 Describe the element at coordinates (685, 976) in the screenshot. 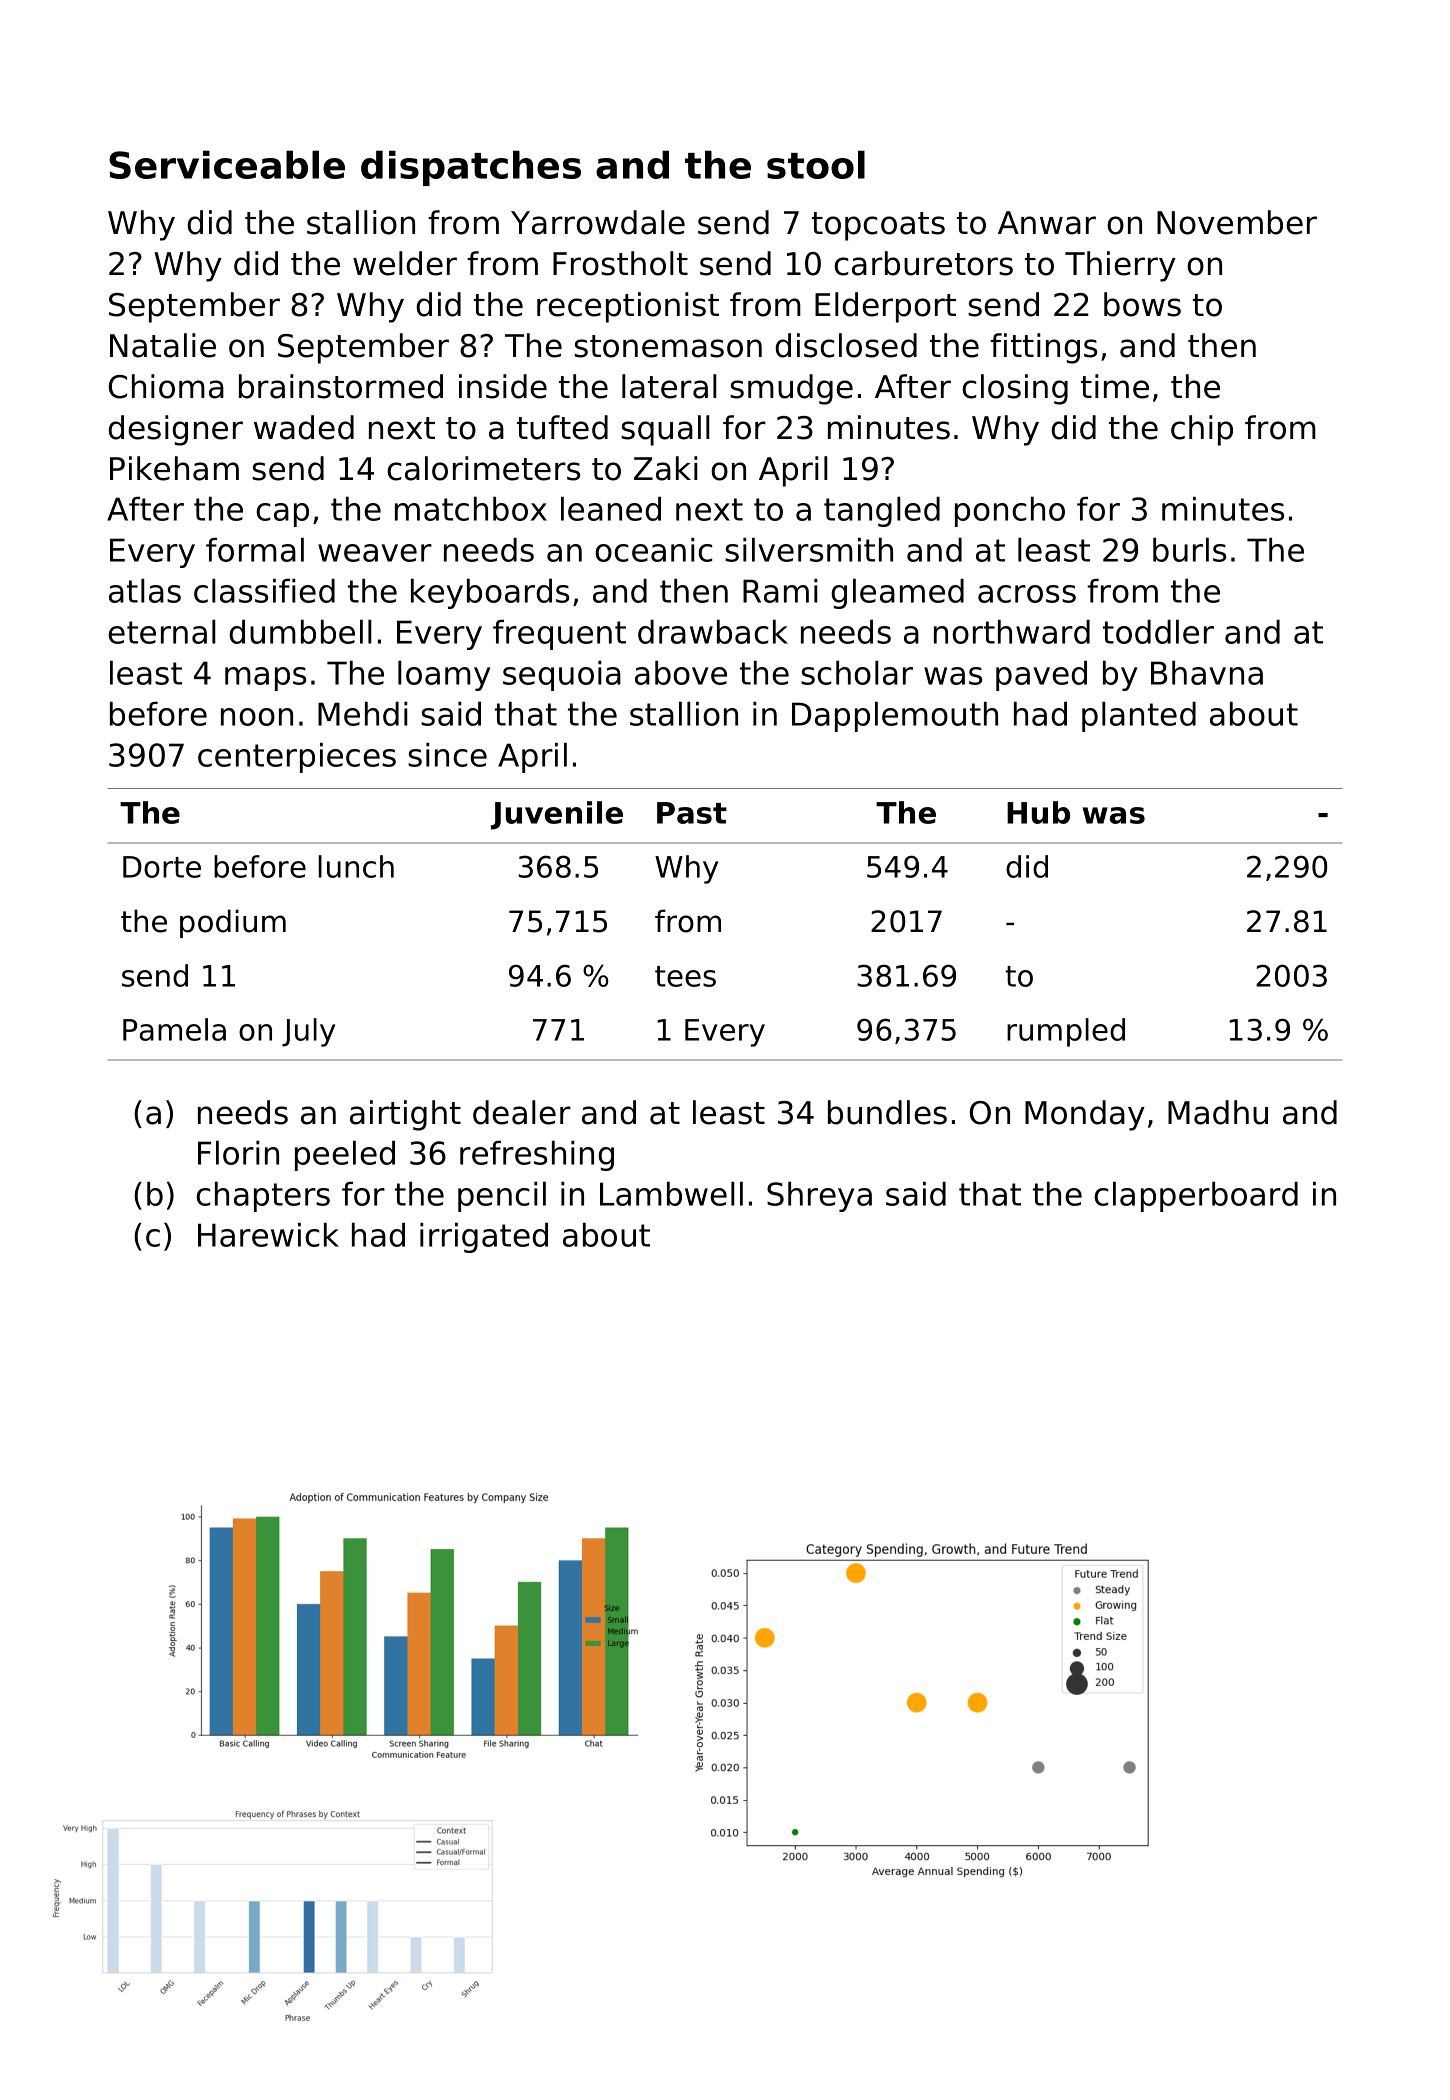

I see `tees` at that location.
